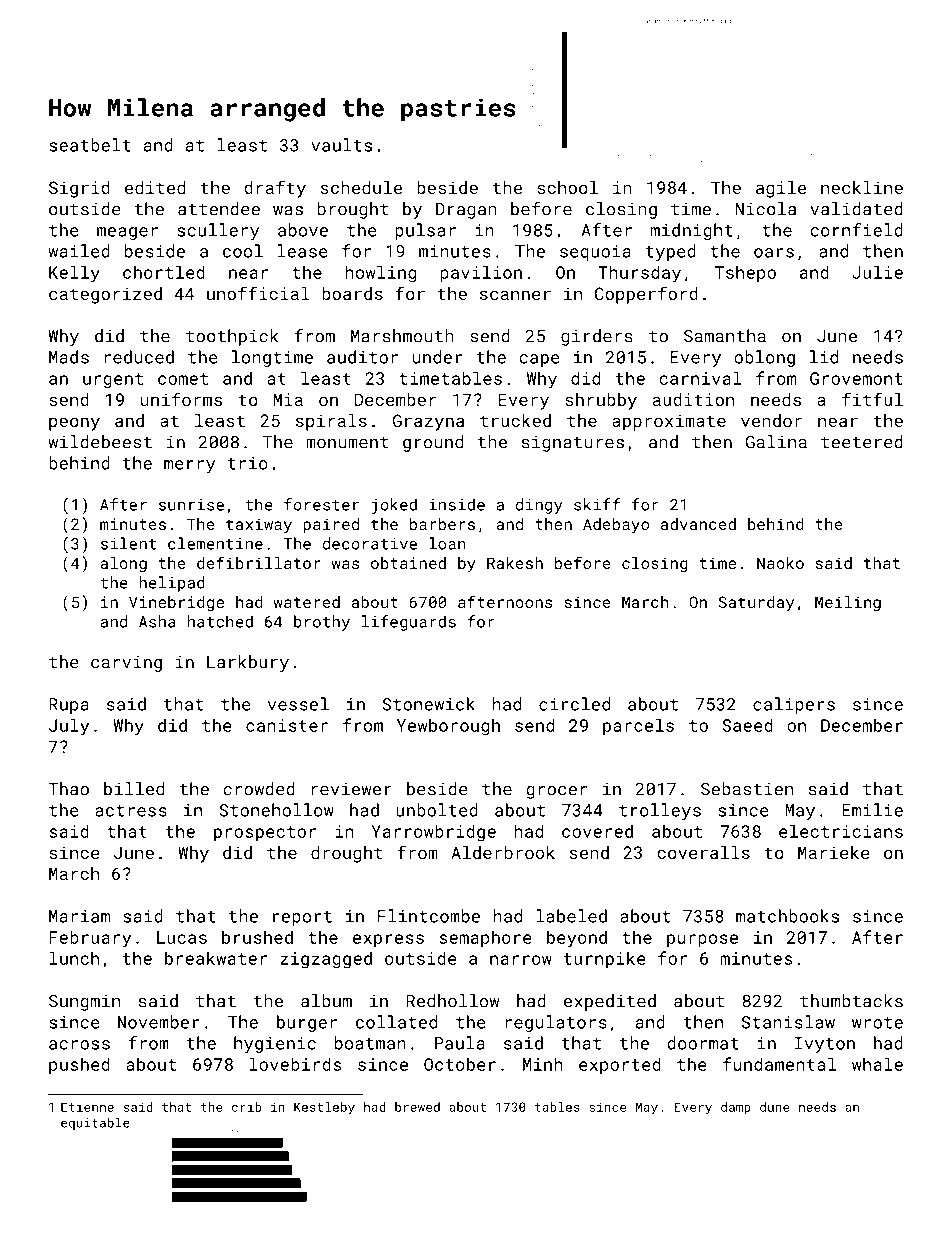 This image has width=952, height=1233. What do you see at coordinates (341, 145) in the image?
I see `vaults` at bounding box center [341, 145].
